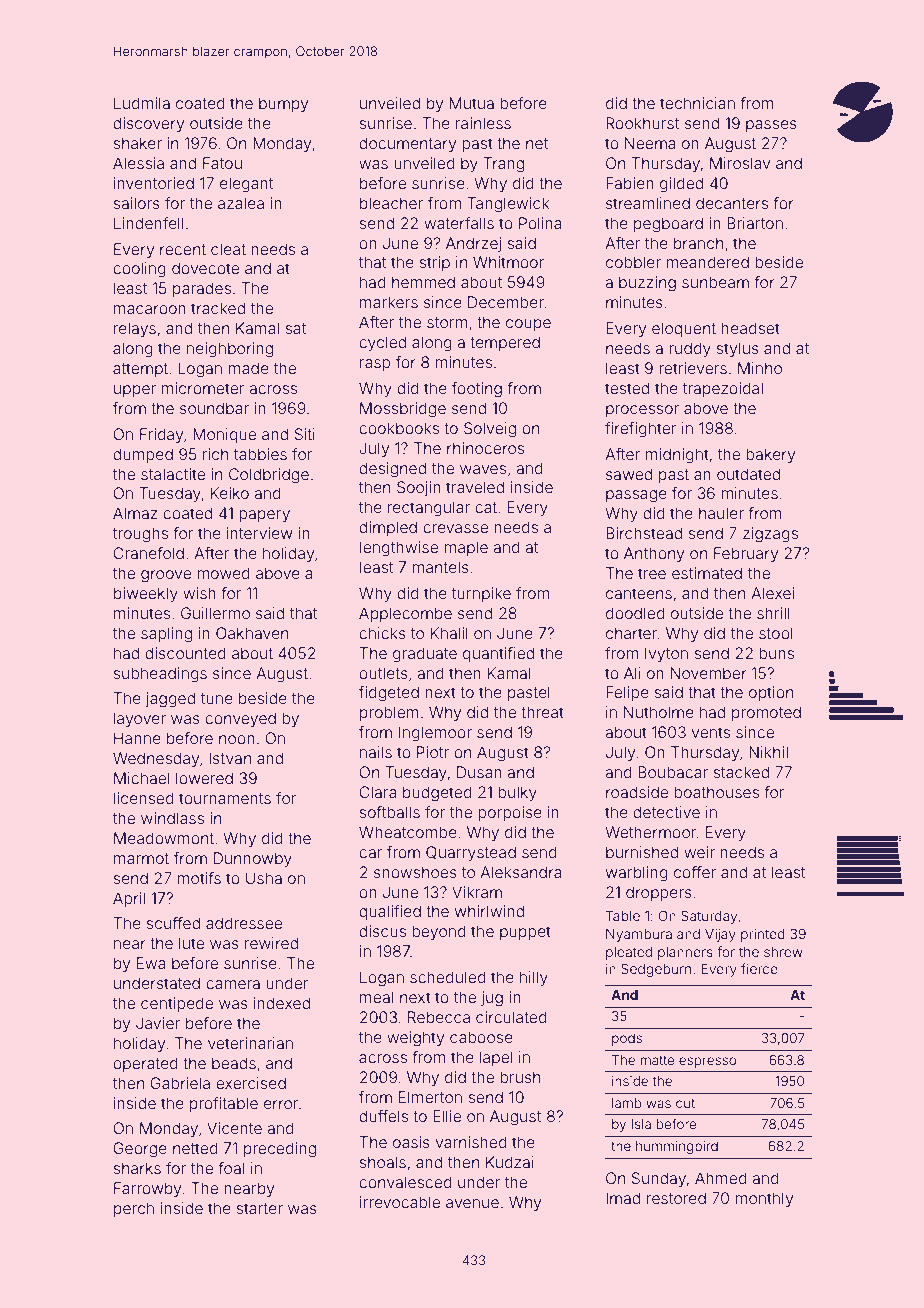 This screenshot has height=1308, width=924. Describe the element at coordinates (748, 474) in the screenshot. I see `outdated` at that location.
